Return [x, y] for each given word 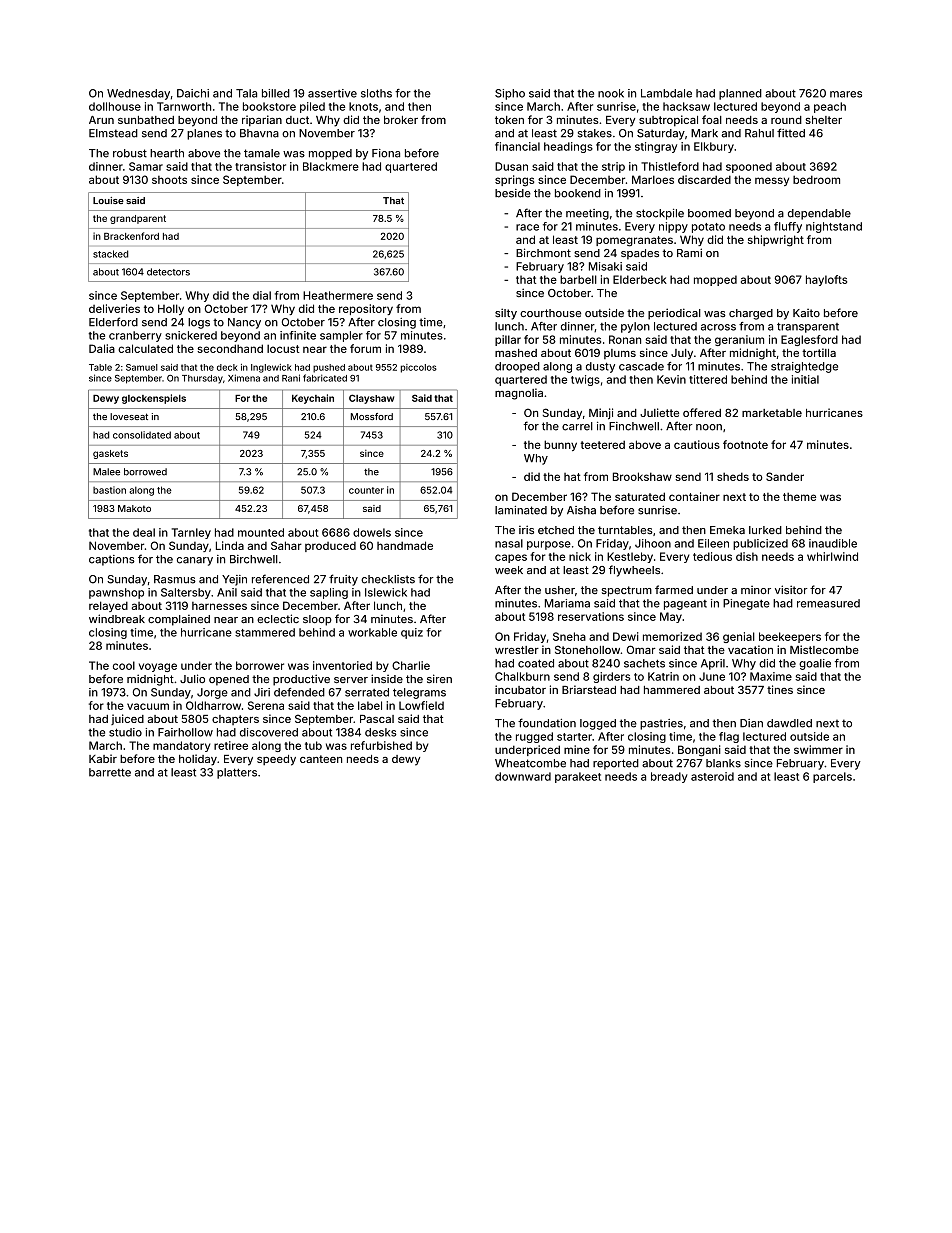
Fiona [386, 153]
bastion [109, 490]
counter [366, 490]
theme [799, 496]
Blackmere [331, 166]
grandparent [138, 219]
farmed [674, 589]
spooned [749, 167]
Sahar [286, 545]
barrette [110, 772]
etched [556, 530]
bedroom [816, 179]
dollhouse [115, 106]
